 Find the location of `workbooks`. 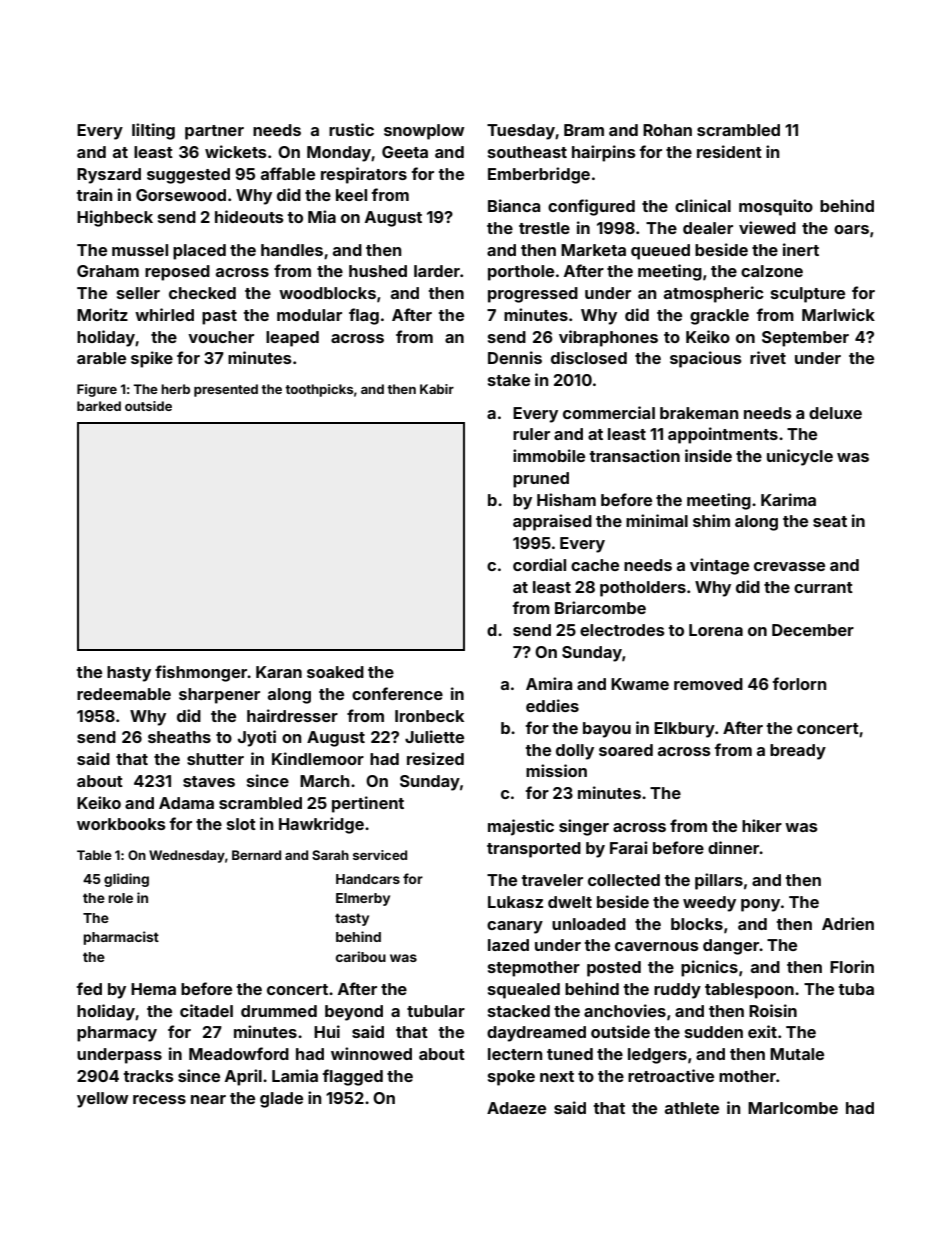

workbooks is located at coordinates (121, 824).
